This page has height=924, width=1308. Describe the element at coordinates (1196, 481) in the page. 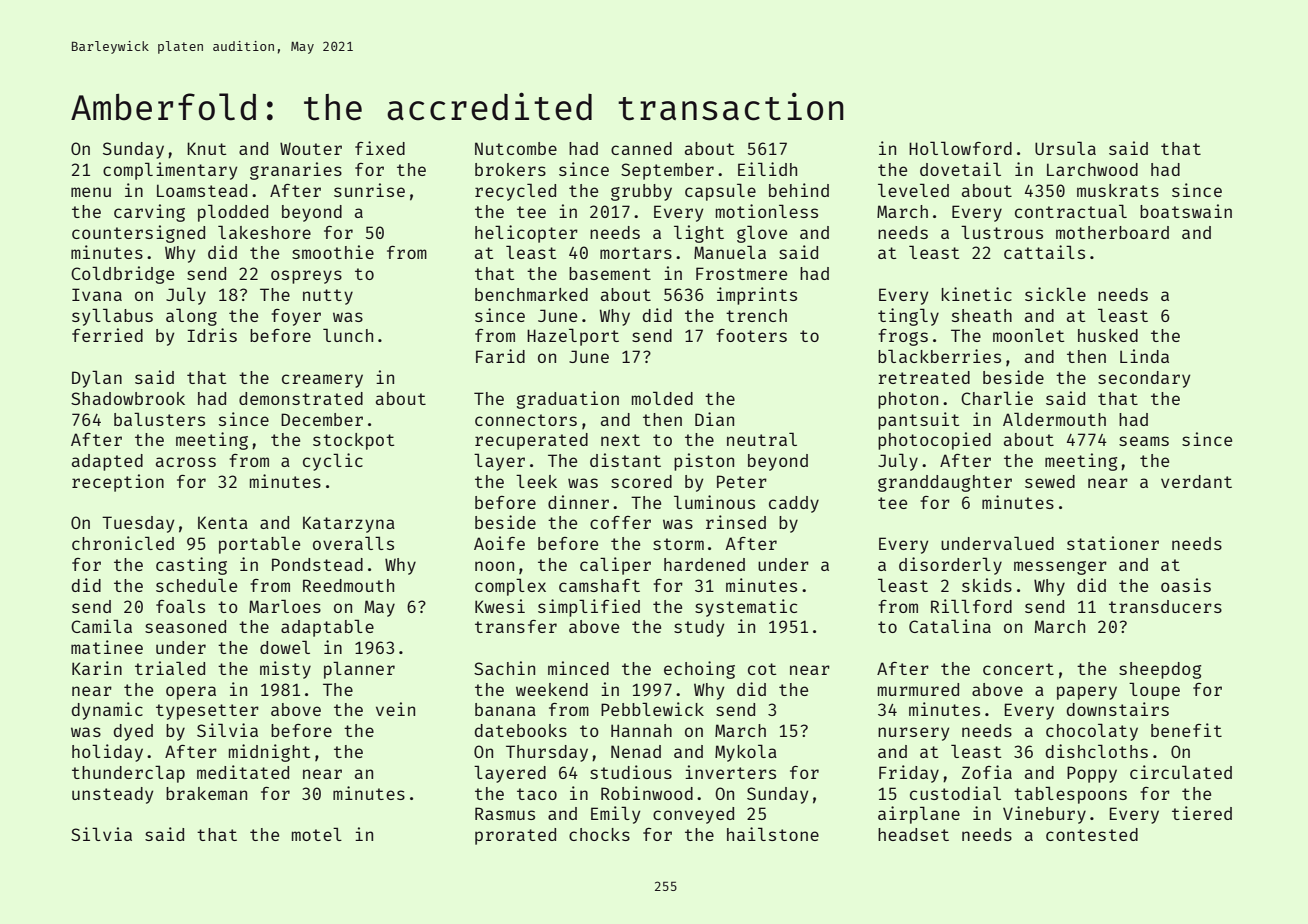

I see `verdant` at that location.
